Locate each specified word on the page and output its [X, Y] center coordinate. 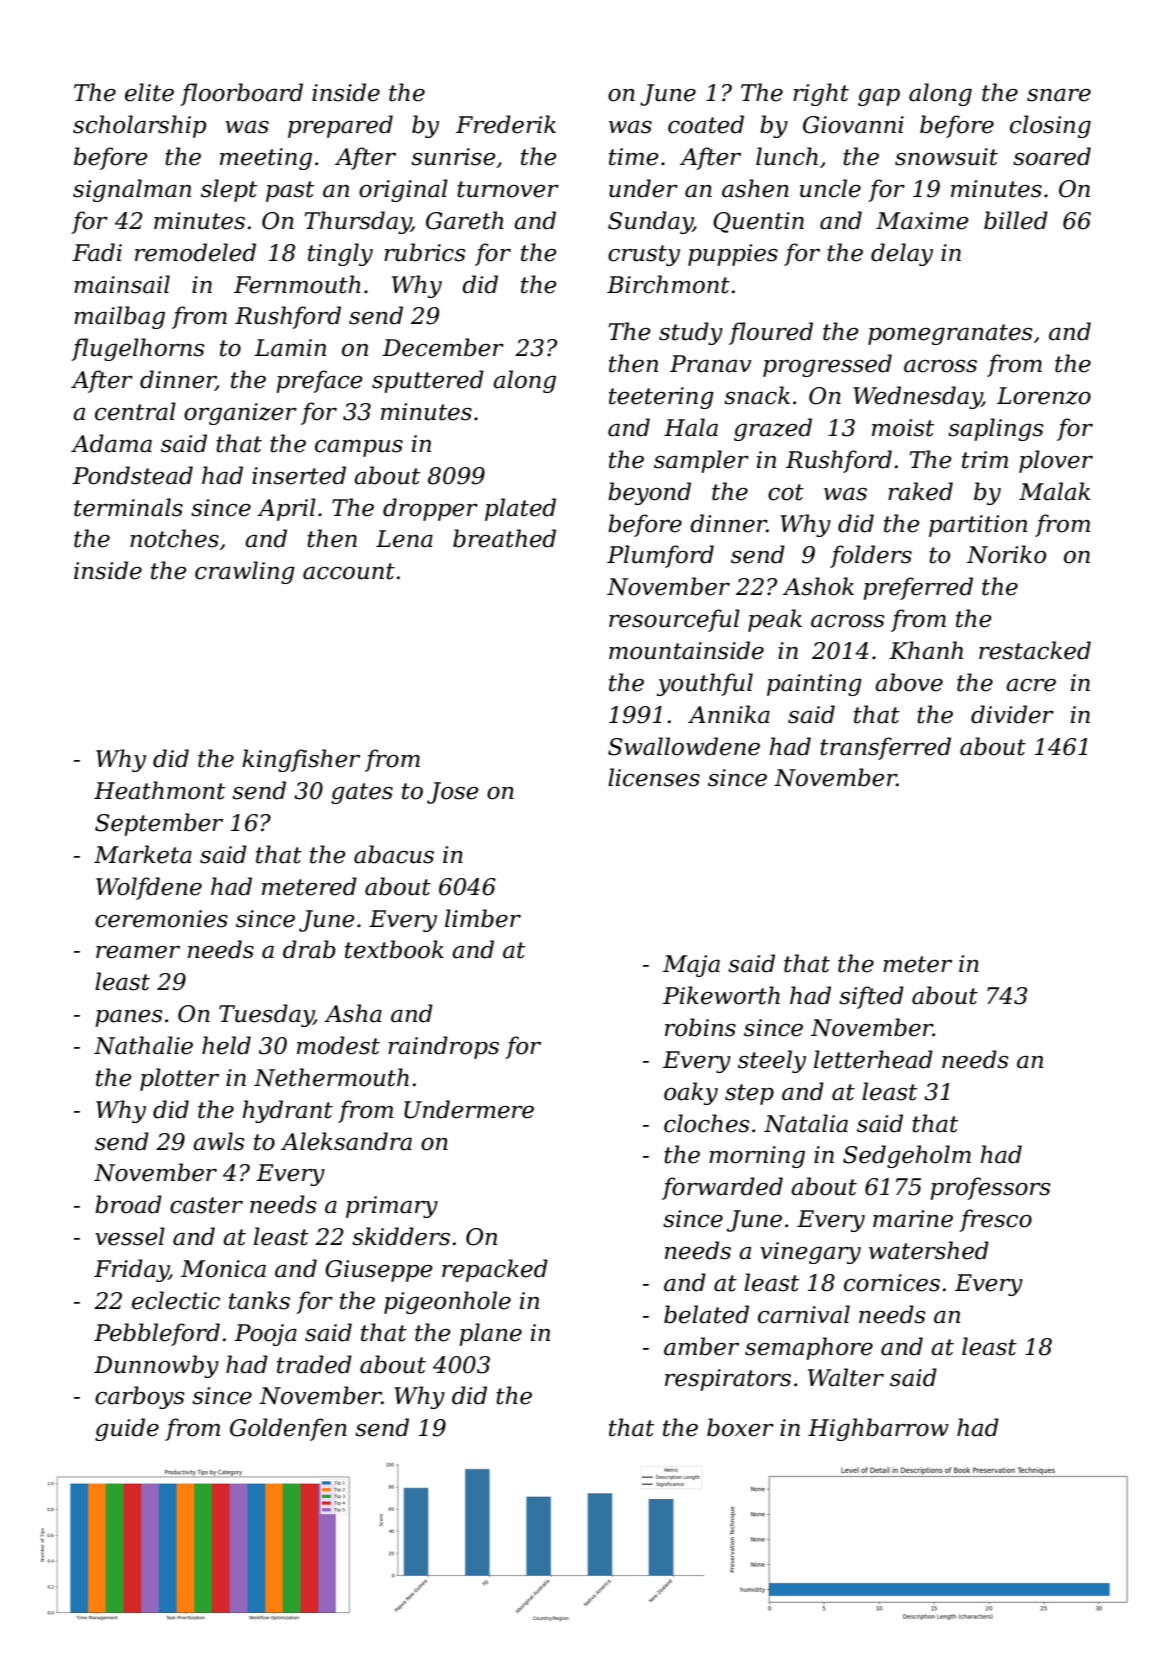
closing [1050, 126]
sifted [871, 997]
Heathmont [159, 790]
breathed [504, 538]
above [909, 682]
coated [706, 124]
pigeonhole [447, 1302]
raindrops [443, 1047]
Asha [353, 1013]
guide [127, 1429]
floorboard [241, 94]
